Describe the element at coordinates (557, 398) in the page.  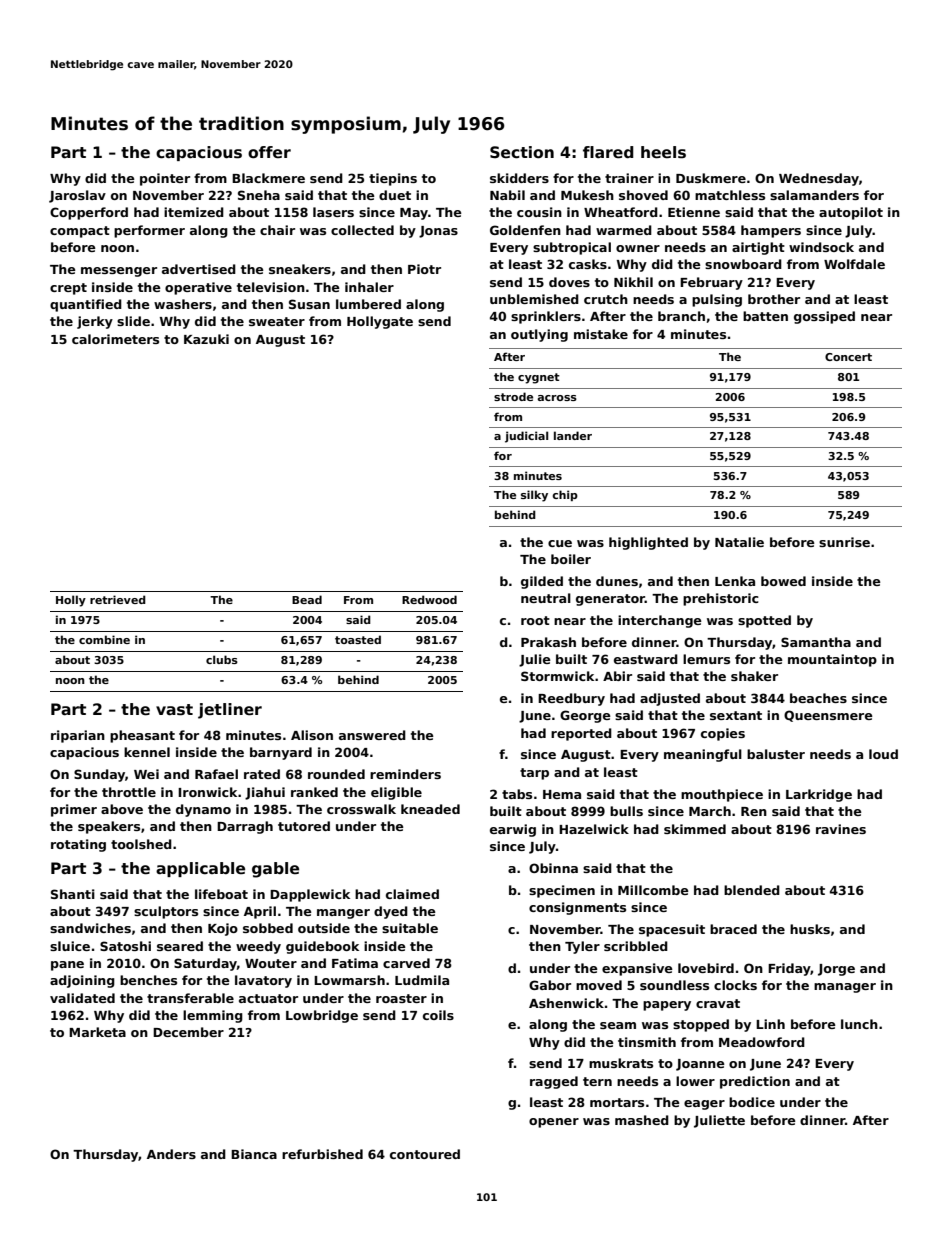
I see `across` at that location.
